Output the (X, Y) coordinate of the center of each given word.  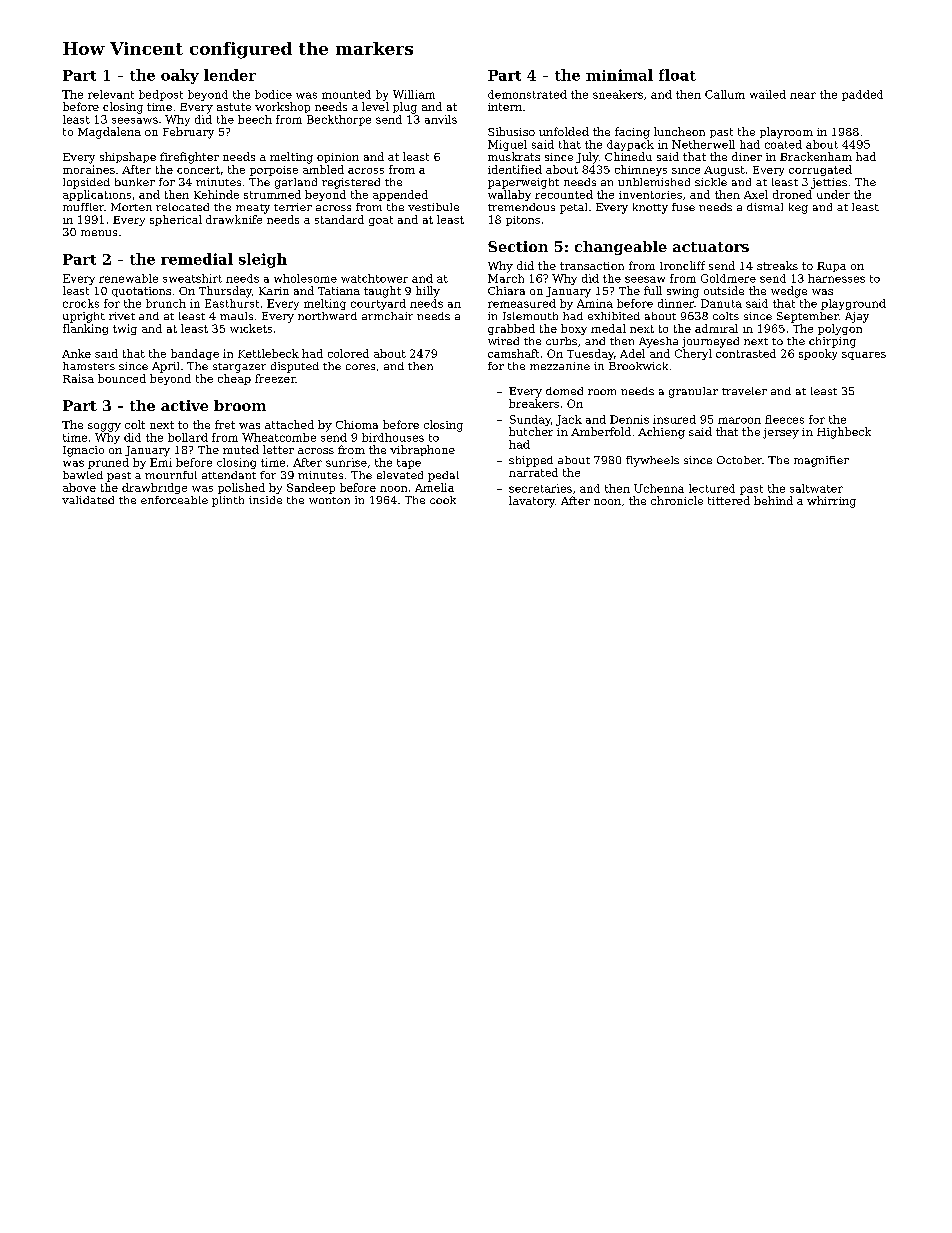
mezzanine (560, 366)
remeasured (522, 303)
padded (862, 95)
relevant (111, 94)
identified (515, 169)
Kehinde (216, 194)
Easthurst (232, 303)
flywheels (652, 461)
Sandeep (311, 488)
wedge (789, 292)
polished (241, 488)
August (724, 171)
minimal (619, 75)
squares (864, 356)
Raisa (78, 378)
